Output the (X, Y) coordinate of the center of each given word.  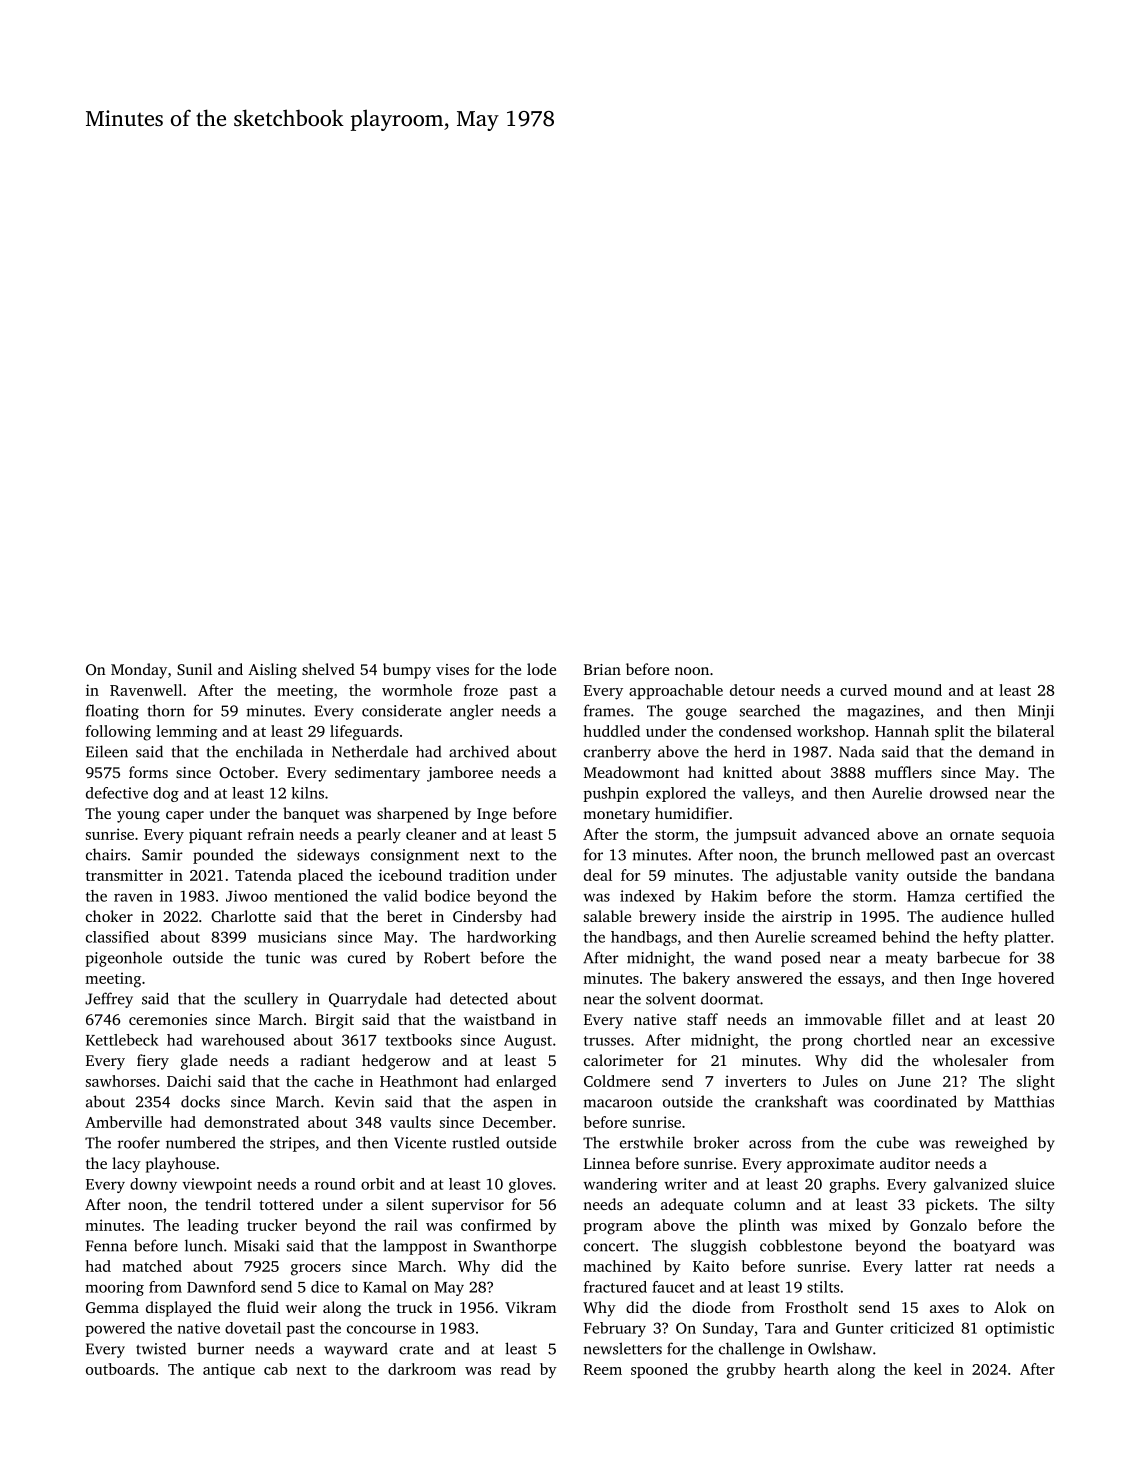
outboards (120, 1369)
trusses (607, 1041)
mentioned (311, 896)
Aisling (272, 671)
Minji (1036, 712)
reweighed (991, 1144)
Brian (602, 669)
